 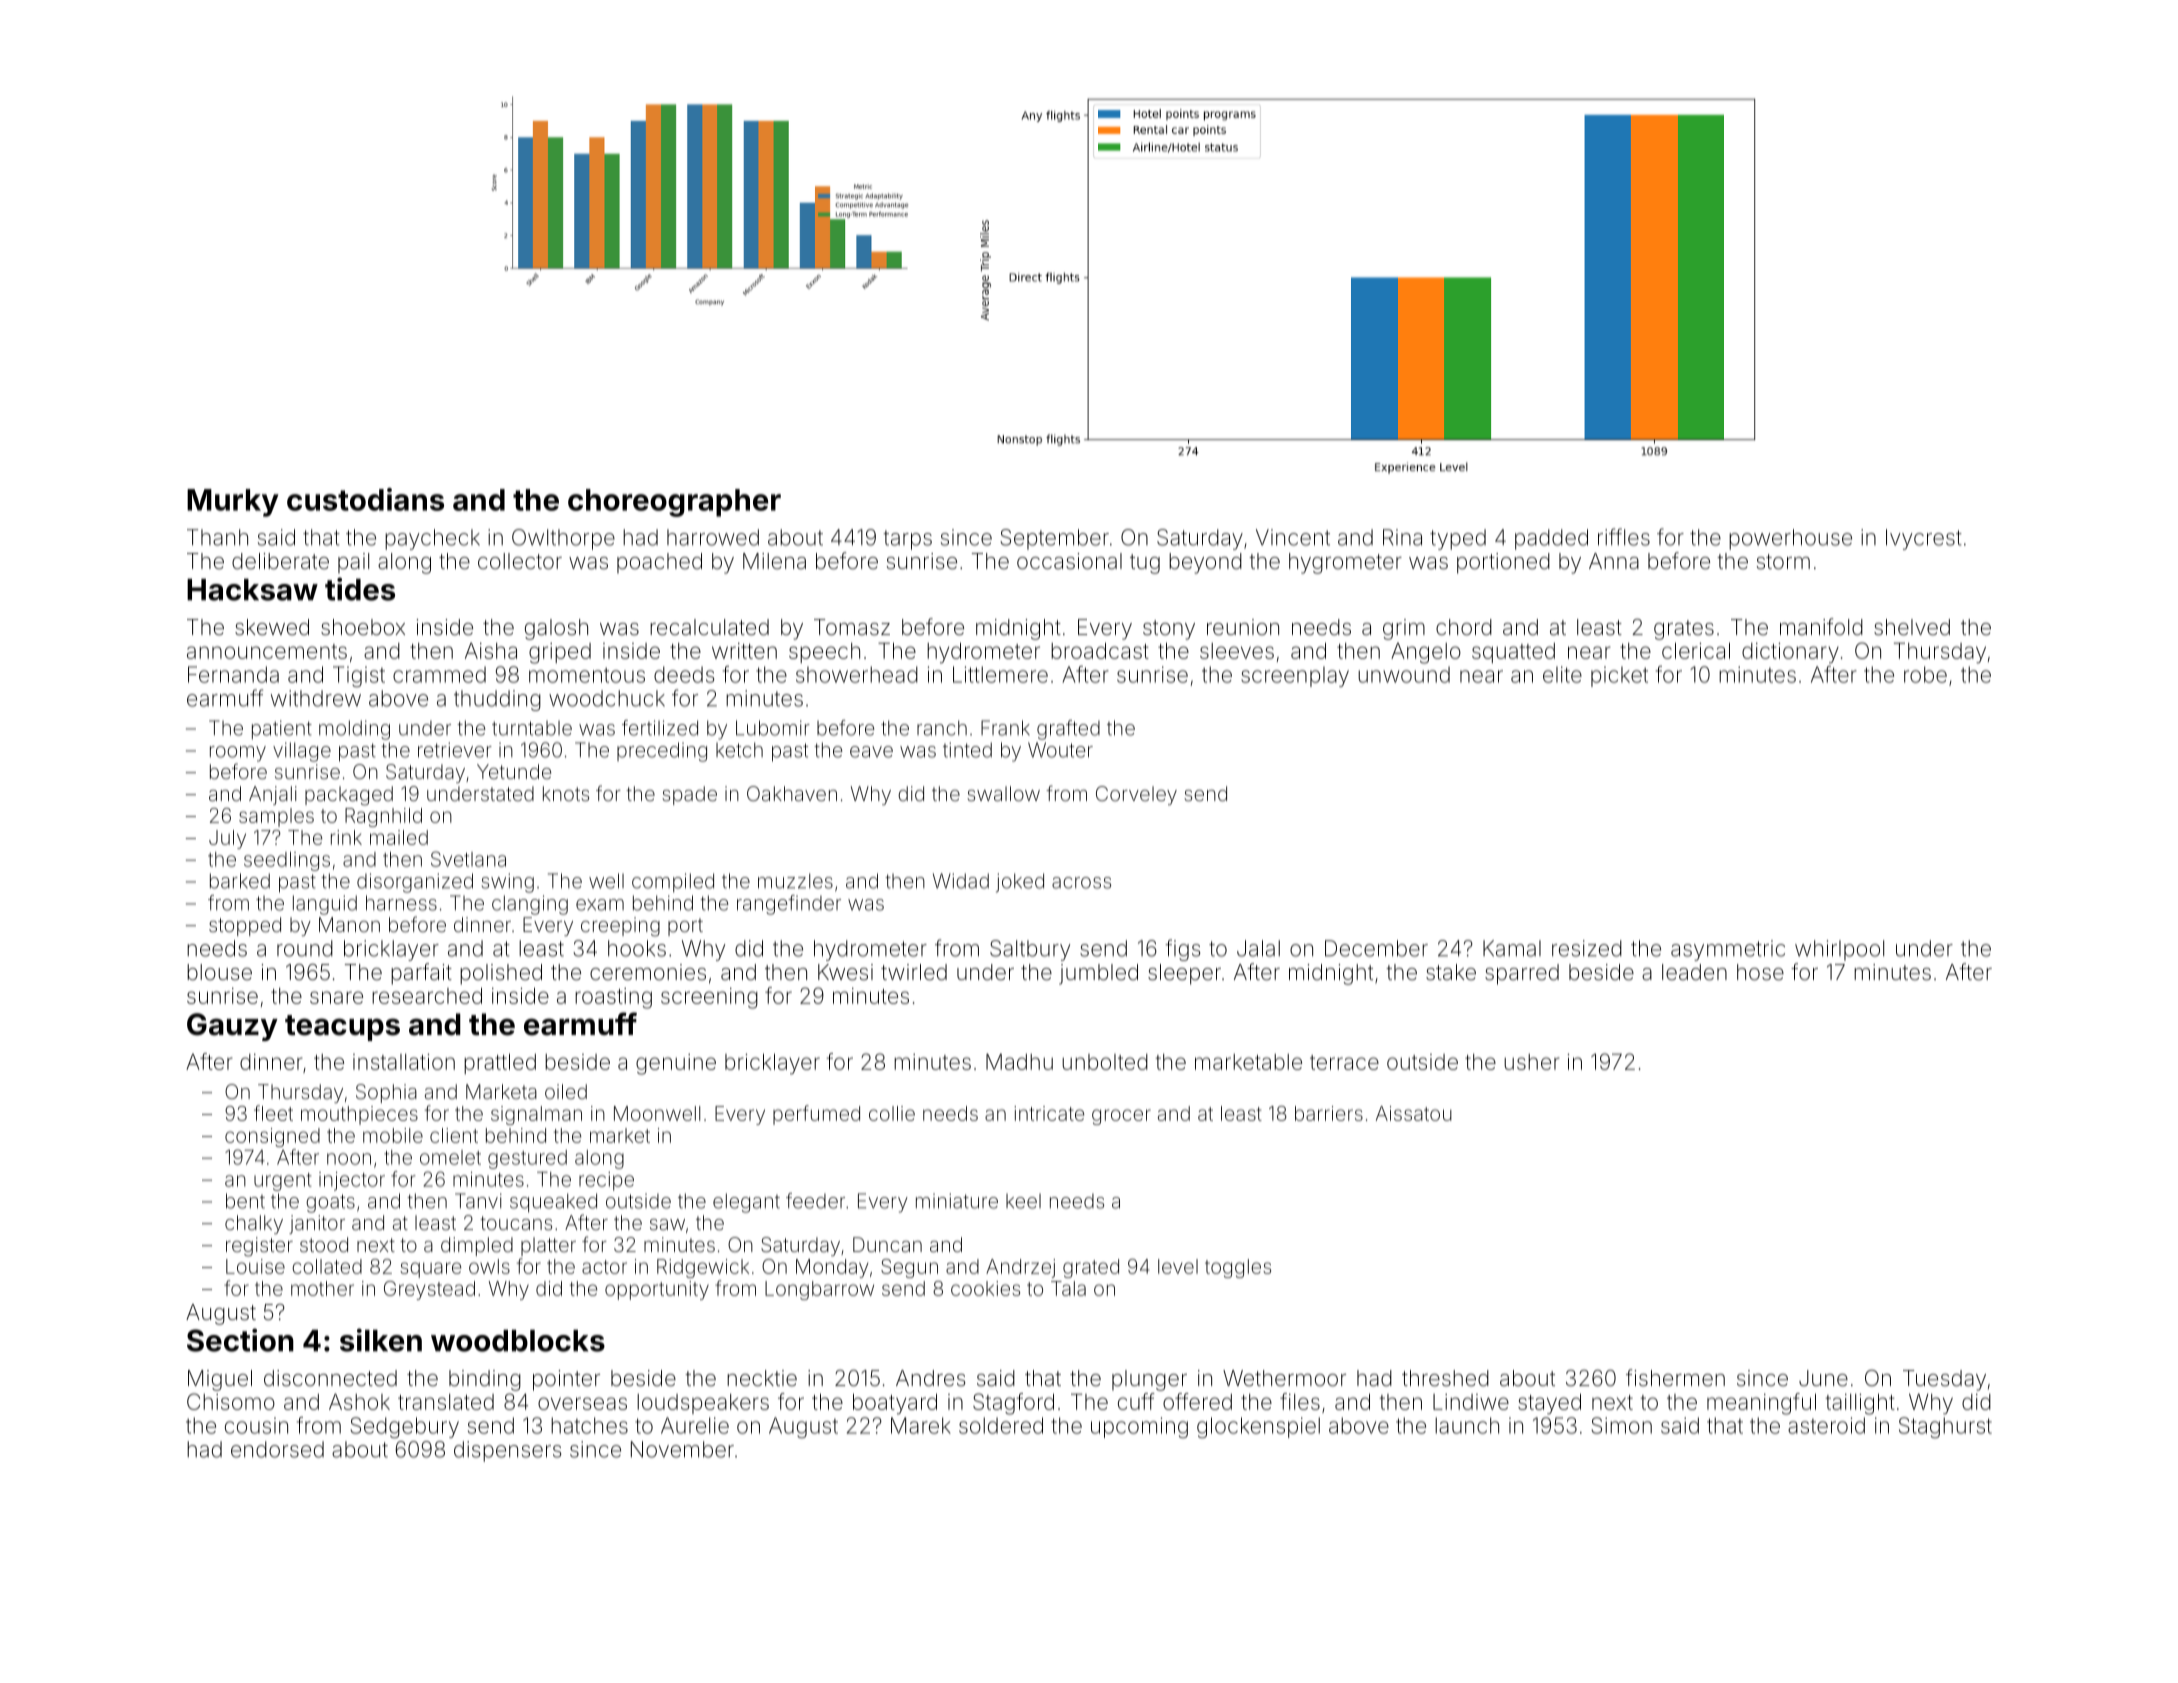 I want to click on squeaked, so click(x=553, y=1203).
